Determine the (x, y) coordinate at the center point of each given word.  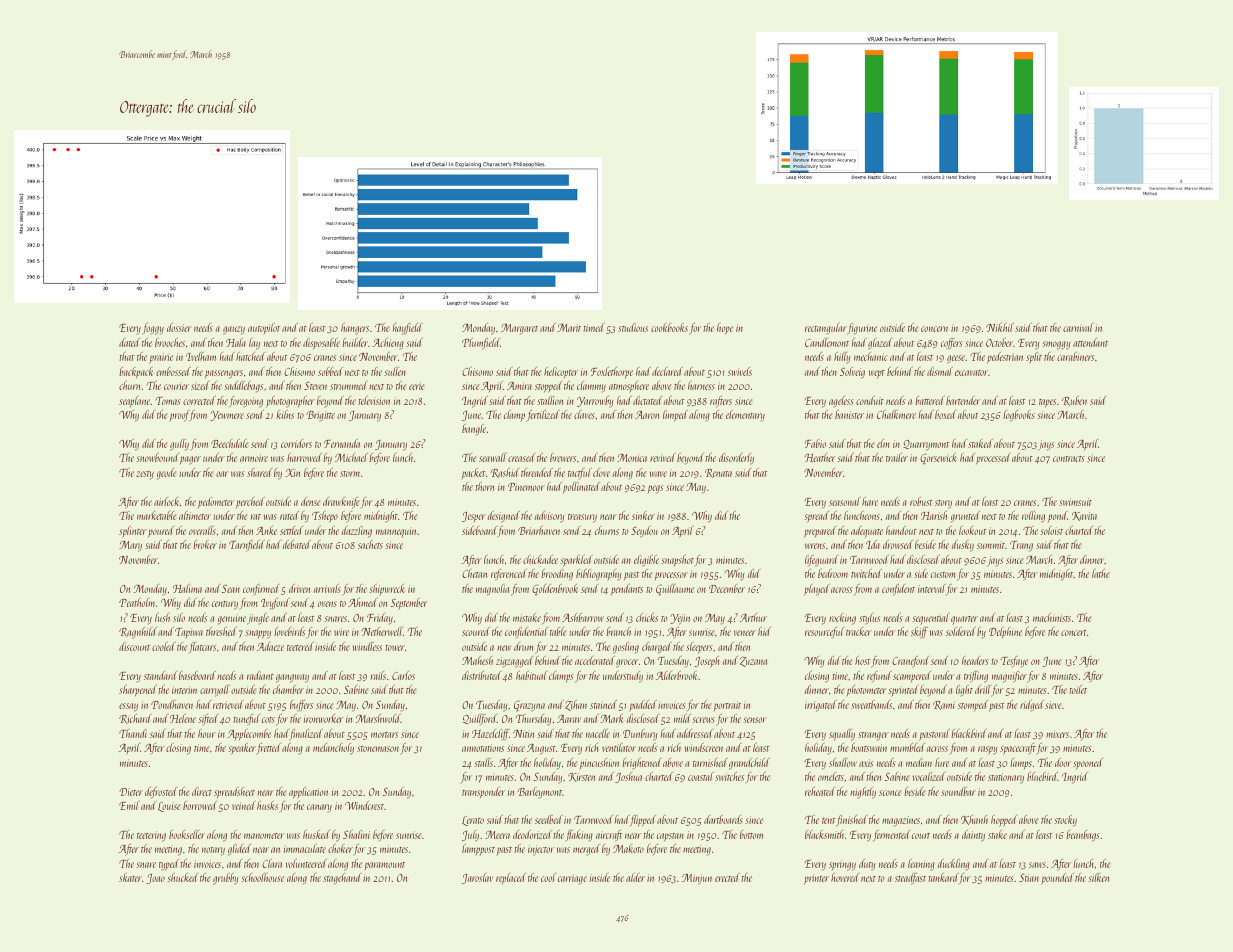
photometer (866, 691)
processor (671, 576)
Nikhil (1000, 327)
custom (943, 575)
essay (128, 707)
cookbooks (669, 327)
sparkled (576, 561)
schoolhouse (262, 877)
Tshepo (325, 517)
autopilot (264, 329)
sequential (931, 619)
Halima (187, 588)
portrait (727, 706)
